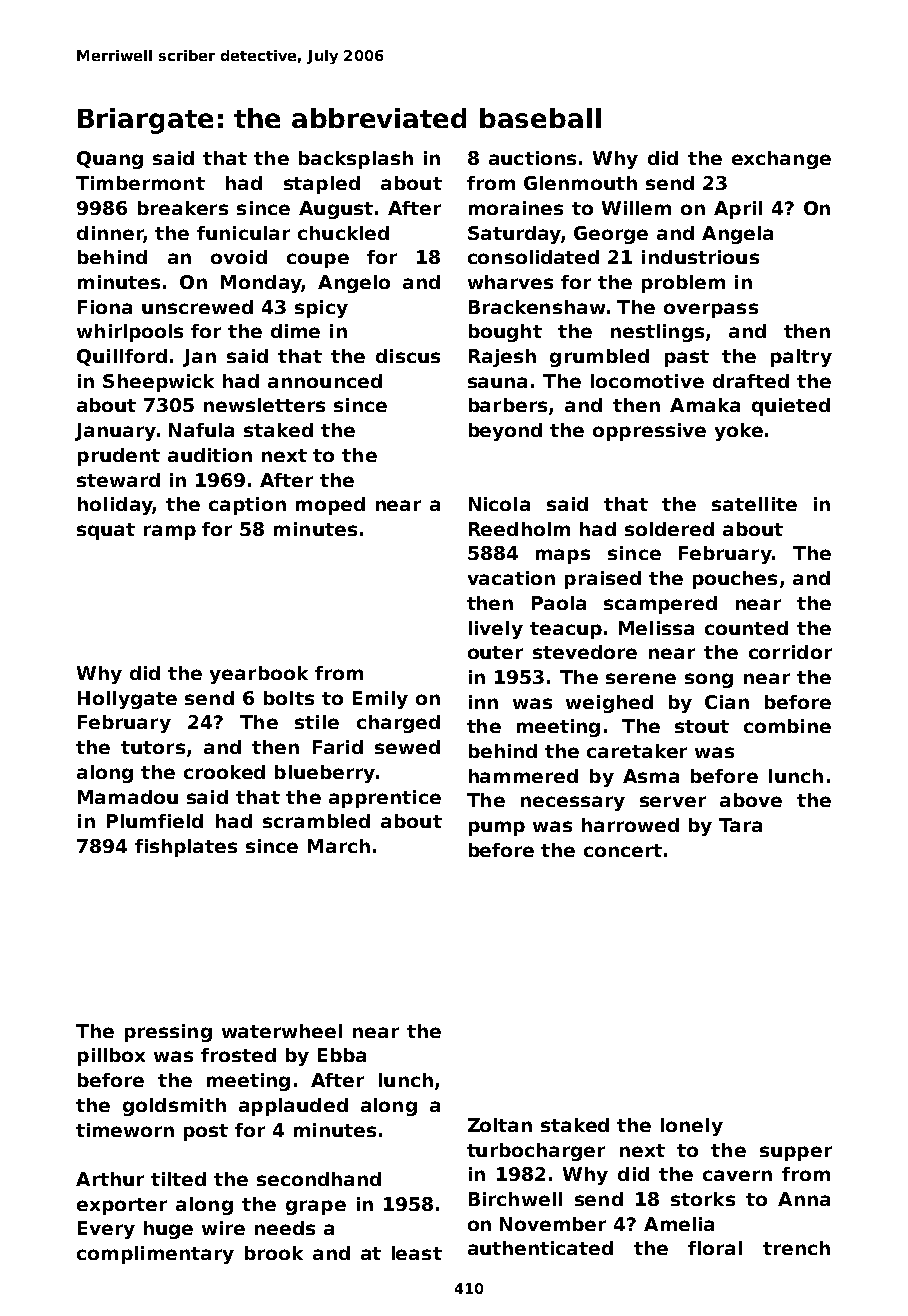 The image size is (908, 1316). What do you see at coordinates (641, 678) in the screenshot?
I see `serene` at bounding box center [641, 678].
